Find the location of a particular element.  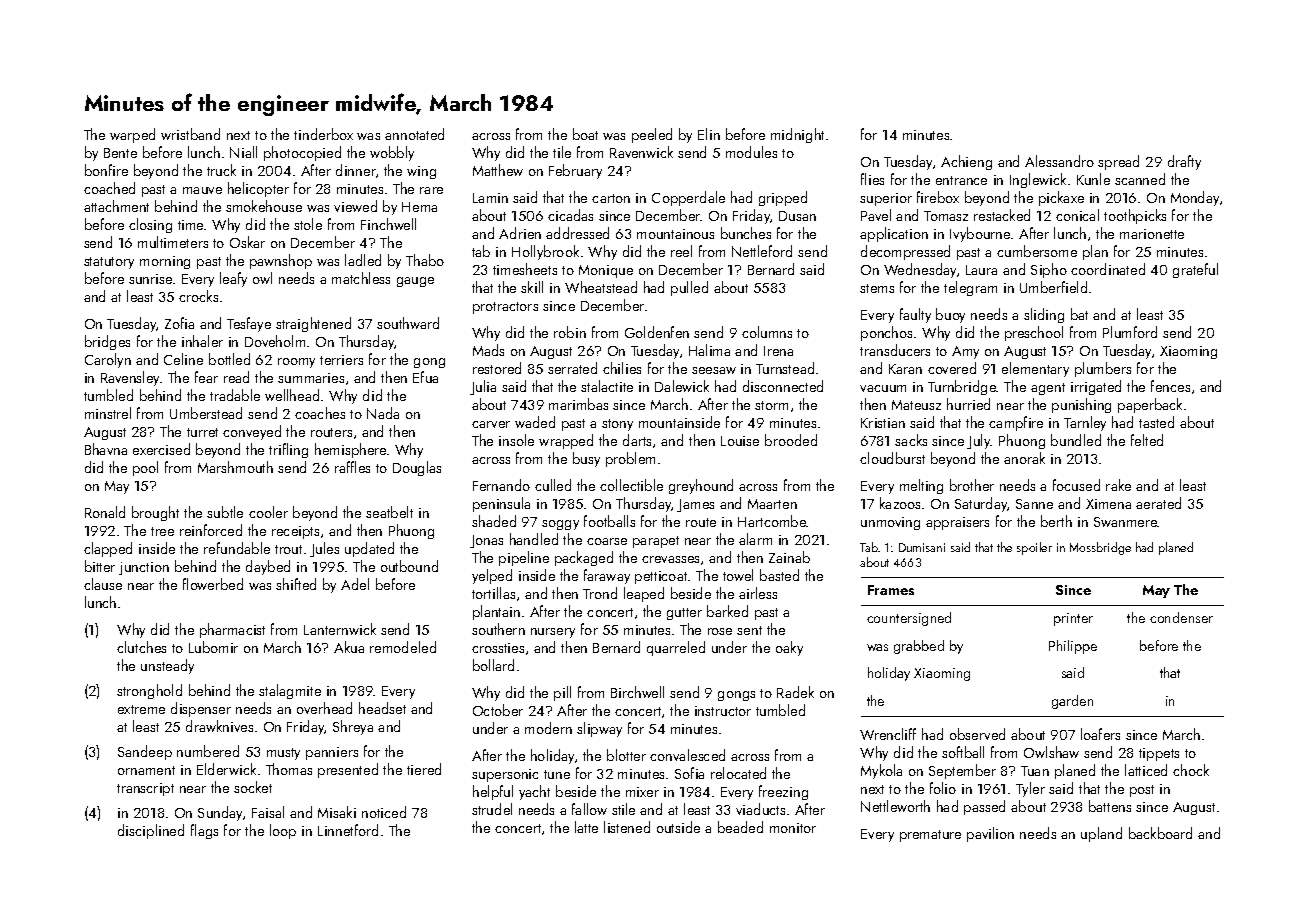

rose is located at coordinates (720, 631).
